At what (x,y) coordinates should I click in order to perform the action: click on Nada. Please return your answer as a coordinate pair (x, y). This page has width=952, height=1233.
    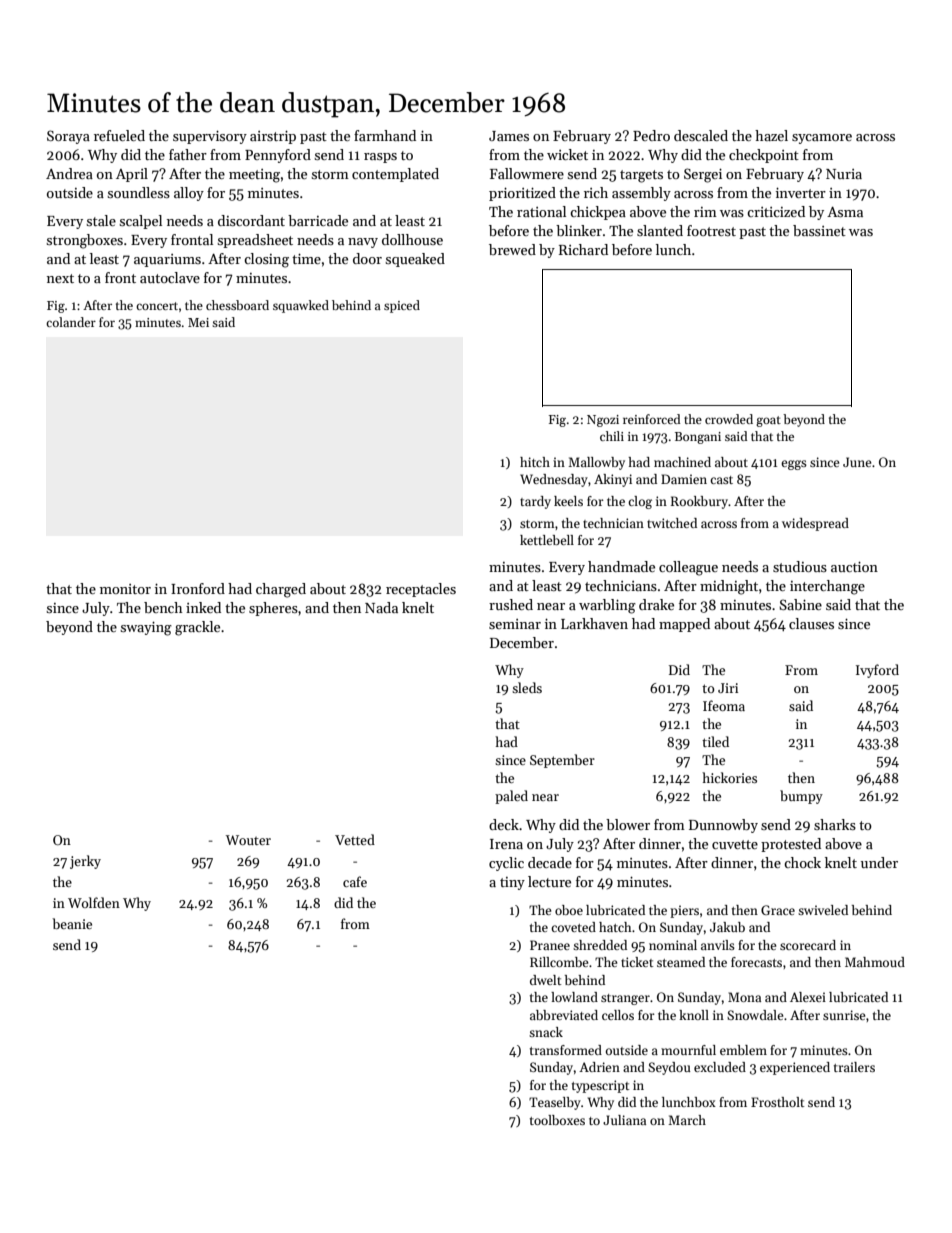
    Looking at the image, I should click on (381, 607).
